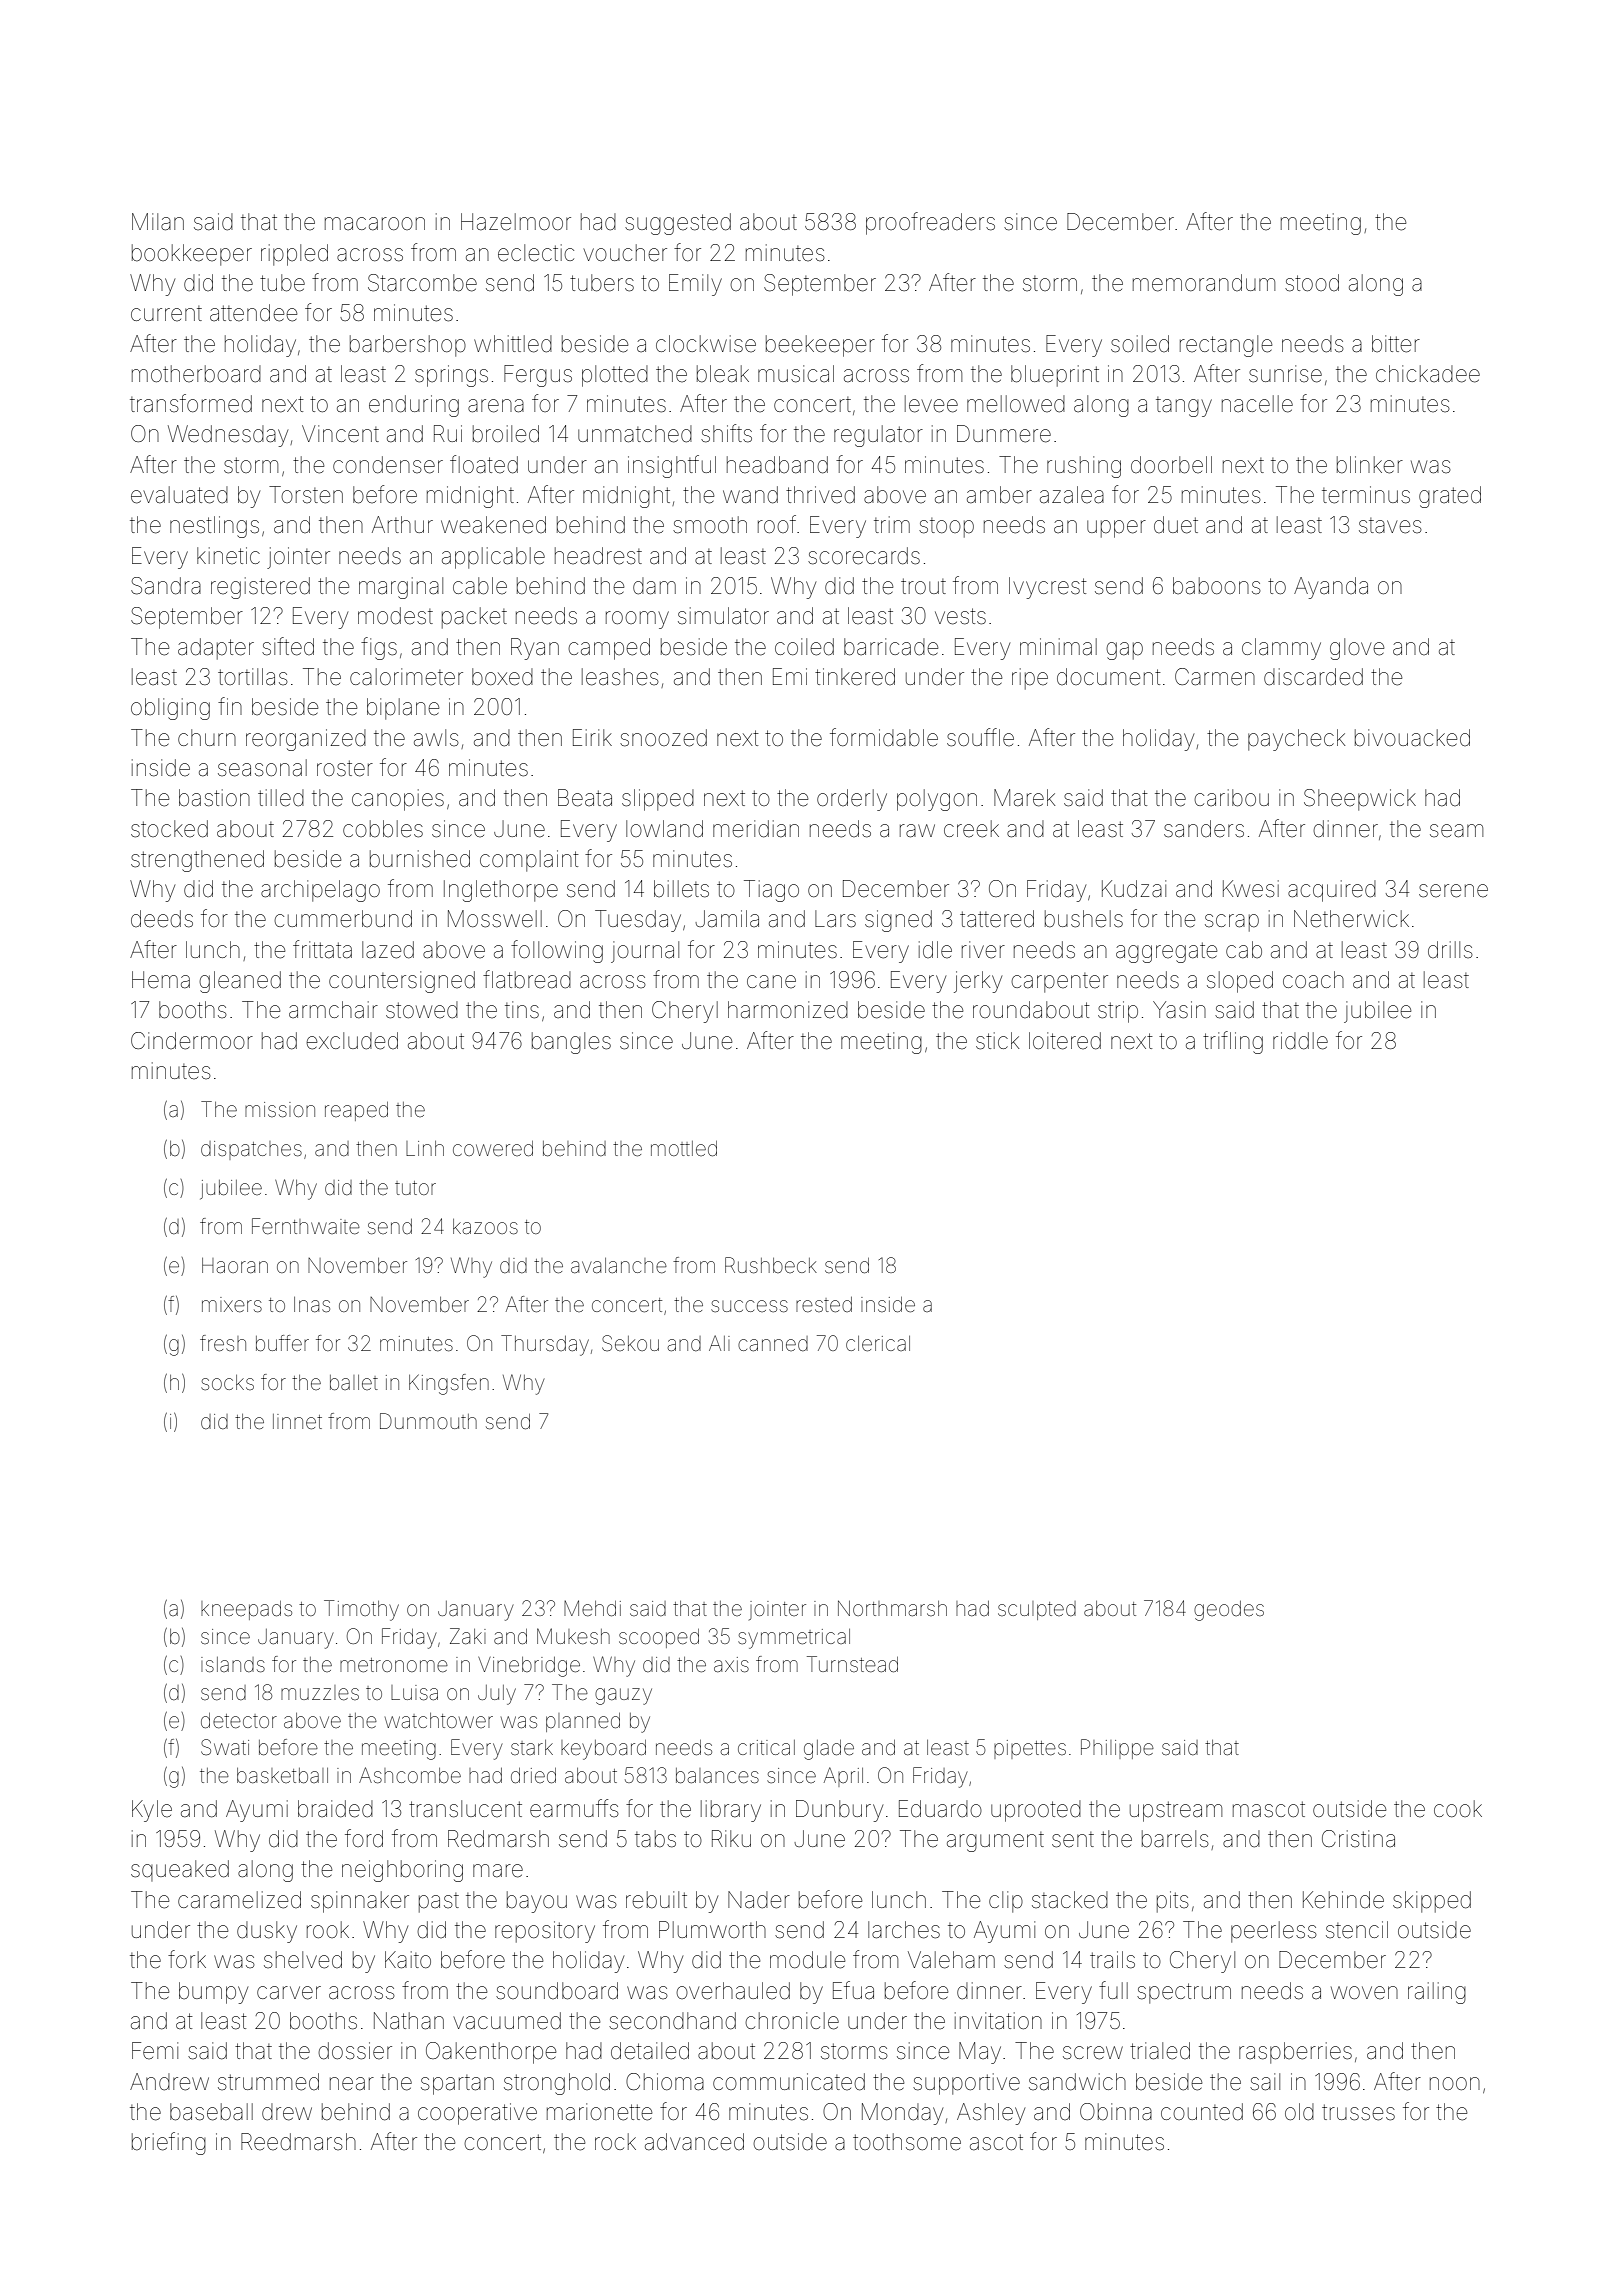 This screenshot has width=1620, height=2292. I want to click on Efua, so click(853, 1990).
